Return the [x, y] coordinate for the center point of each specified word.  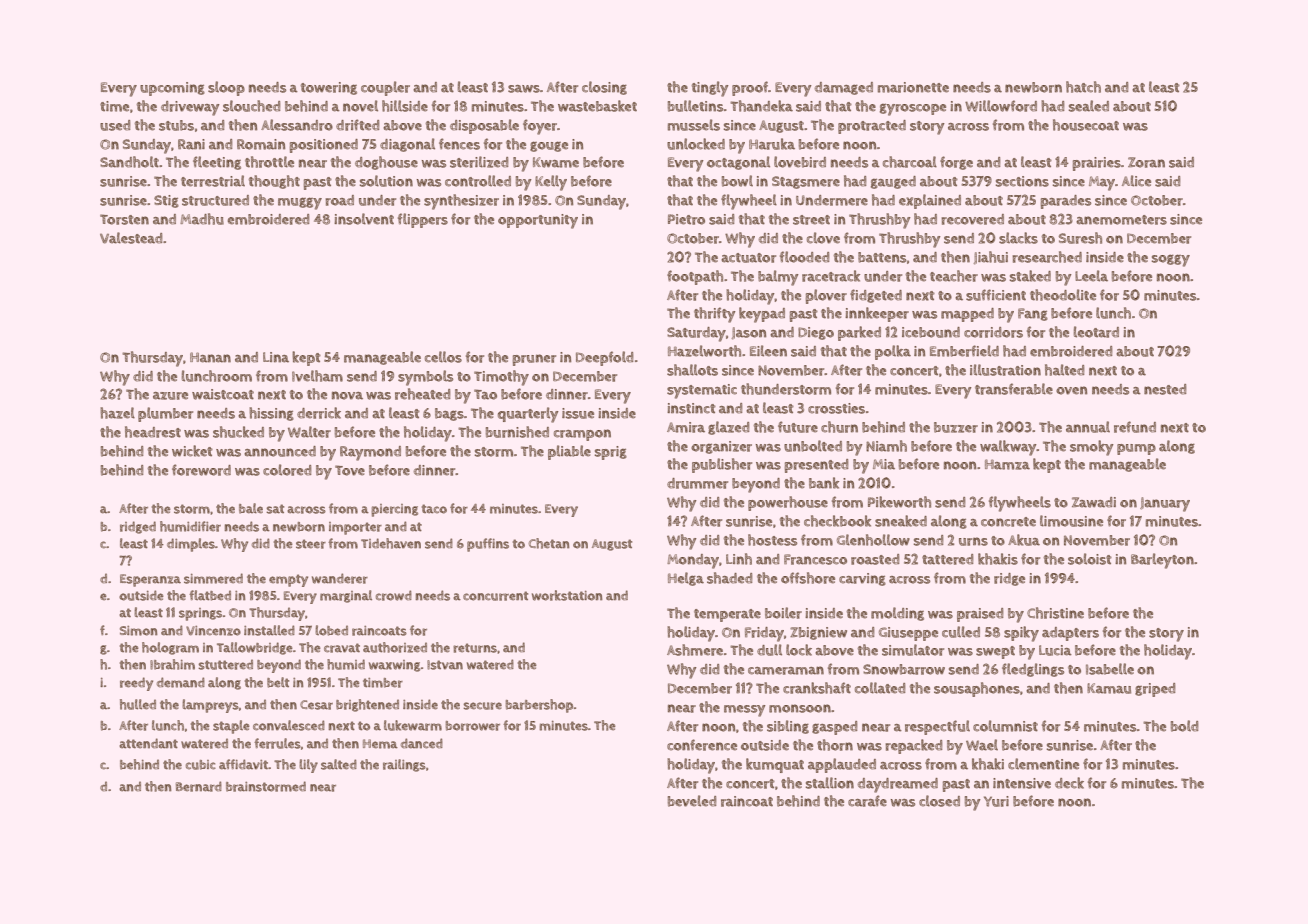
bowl [737, 181]
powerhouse [788, 503]
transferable [1014, 389]
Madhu [202, 219]
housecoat [1086, 125]
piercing [394, 510]
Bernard [199, 786]
